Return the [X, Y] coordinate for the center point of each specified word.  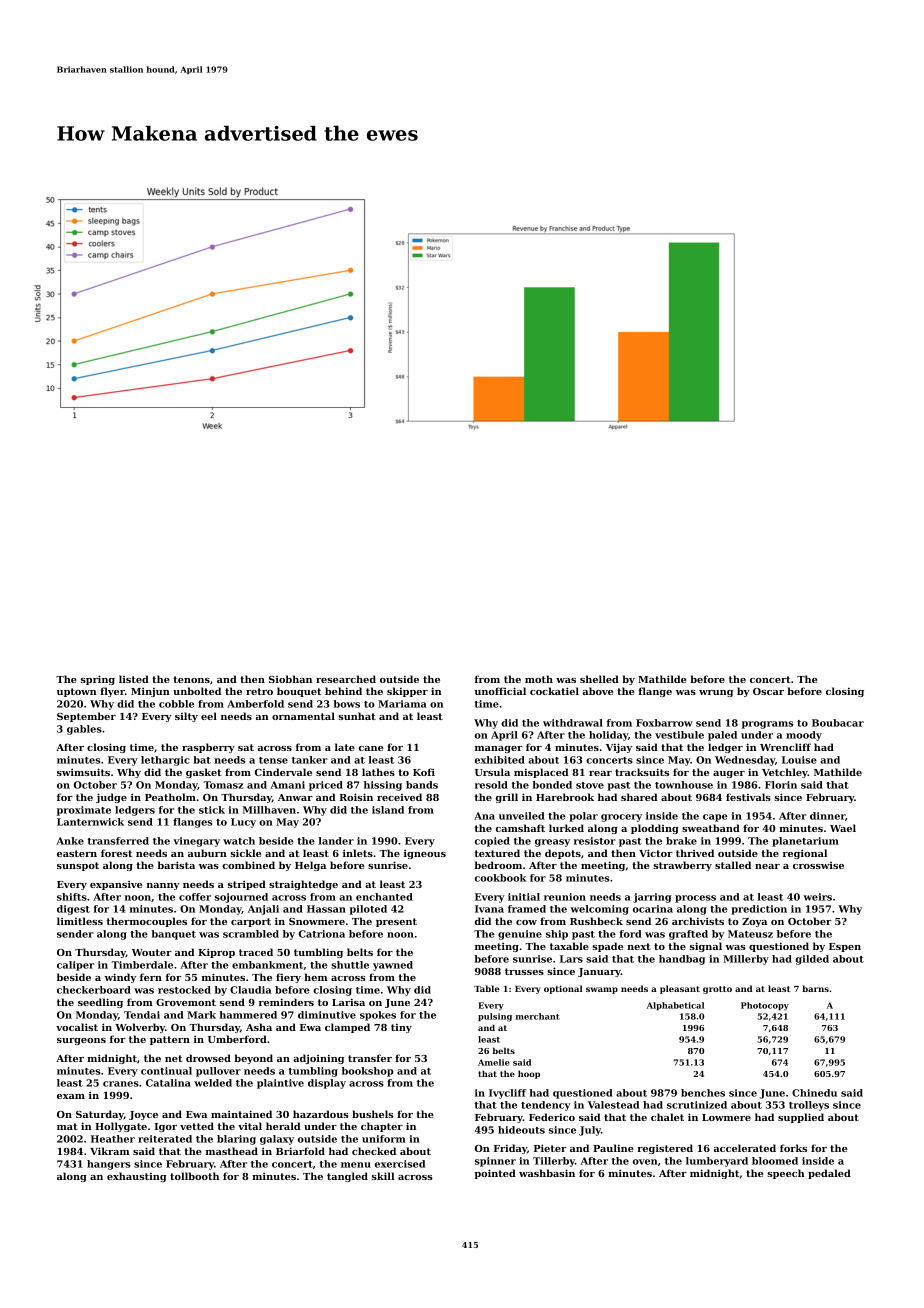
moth [539, 679]
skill [383, 1176]
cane [371, 748]
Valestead [613, 1105]
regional [805, 854]
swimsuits [83, 772]
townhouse [684, 785]
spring [98, 680]
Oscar [768, 691]
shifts [72, 897]
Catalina [168, 1083]
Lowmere [726, 1117]
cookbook [500, 878]
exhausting [136, 1177]
